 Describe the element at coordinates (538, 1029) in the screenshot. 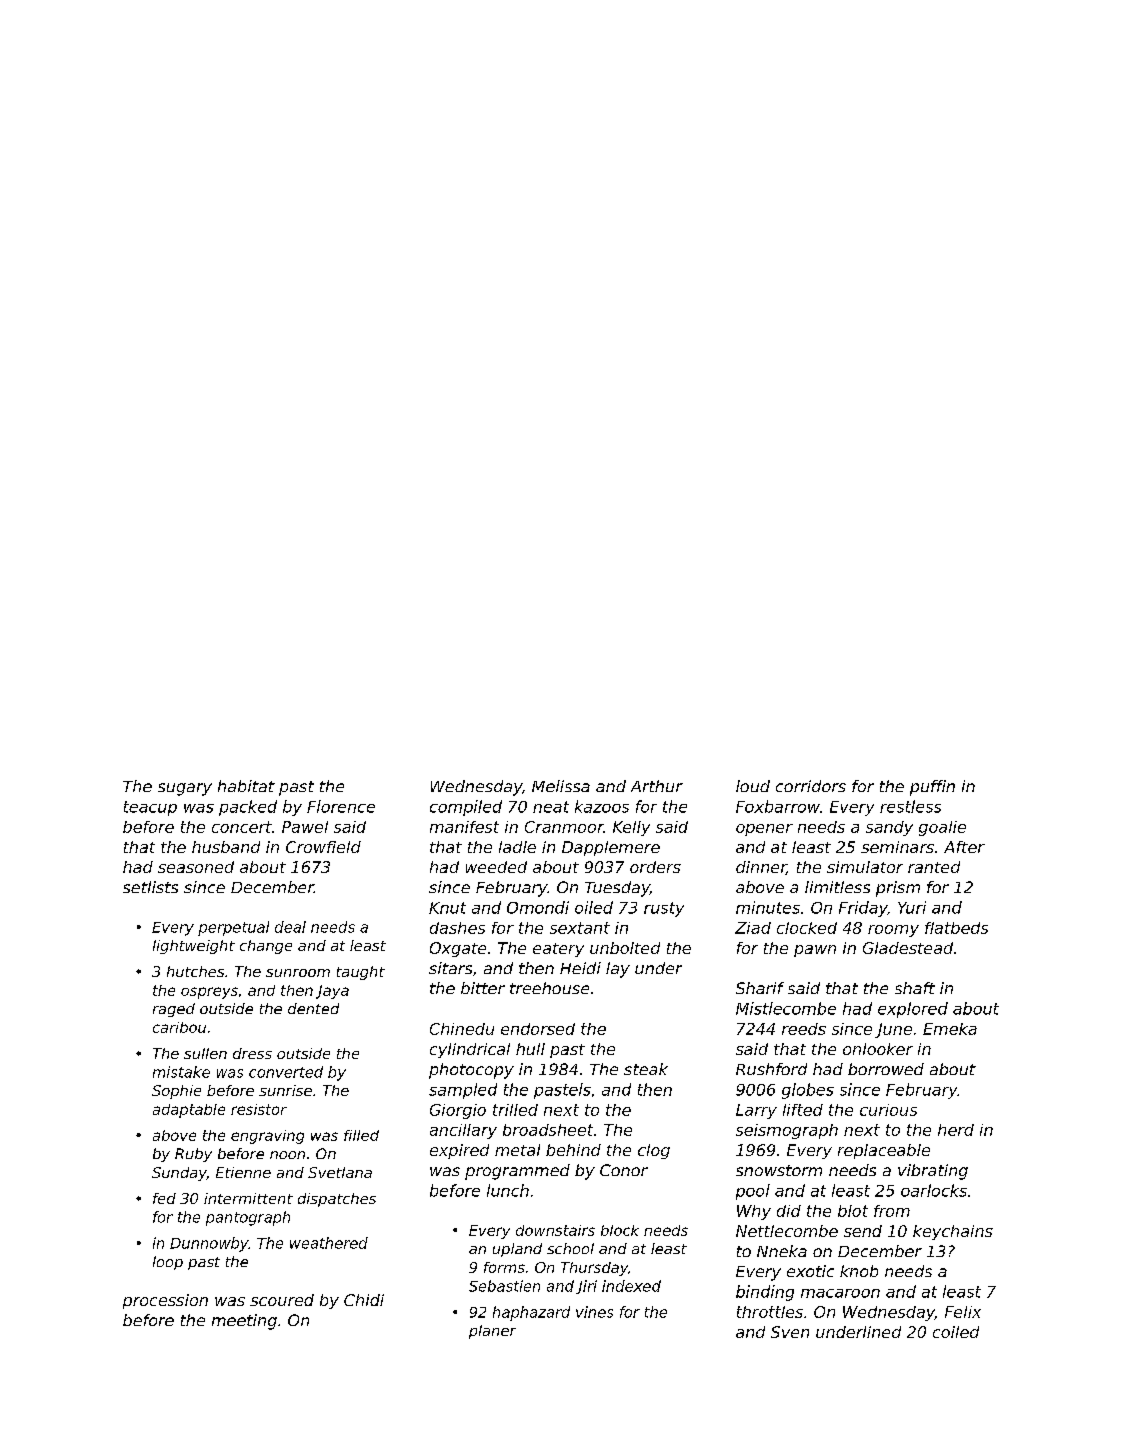

I see `endorsed` at that location.
